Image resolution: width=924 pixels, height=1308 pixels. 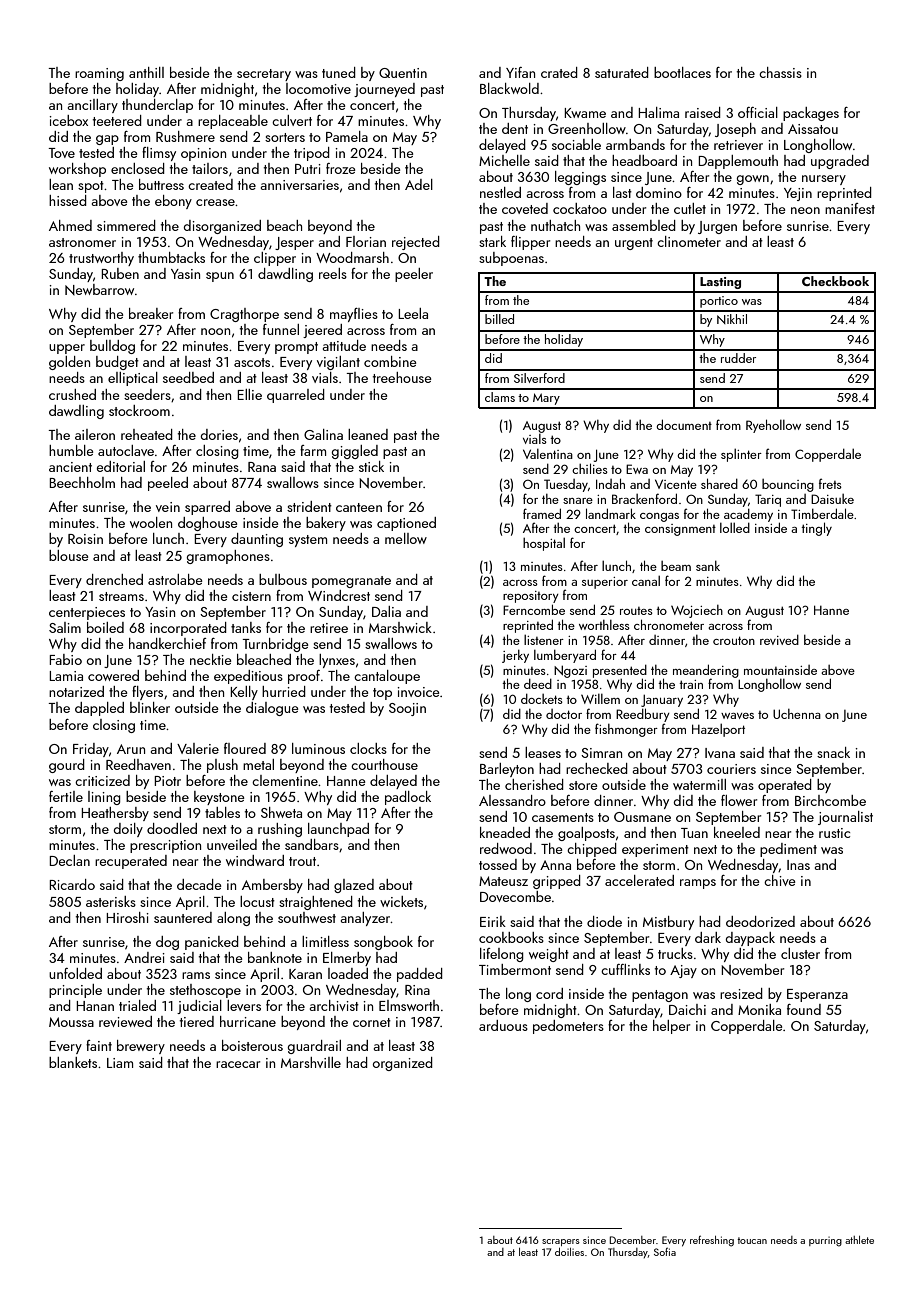 I want to click on jerky, so click(x=515, y=656).
